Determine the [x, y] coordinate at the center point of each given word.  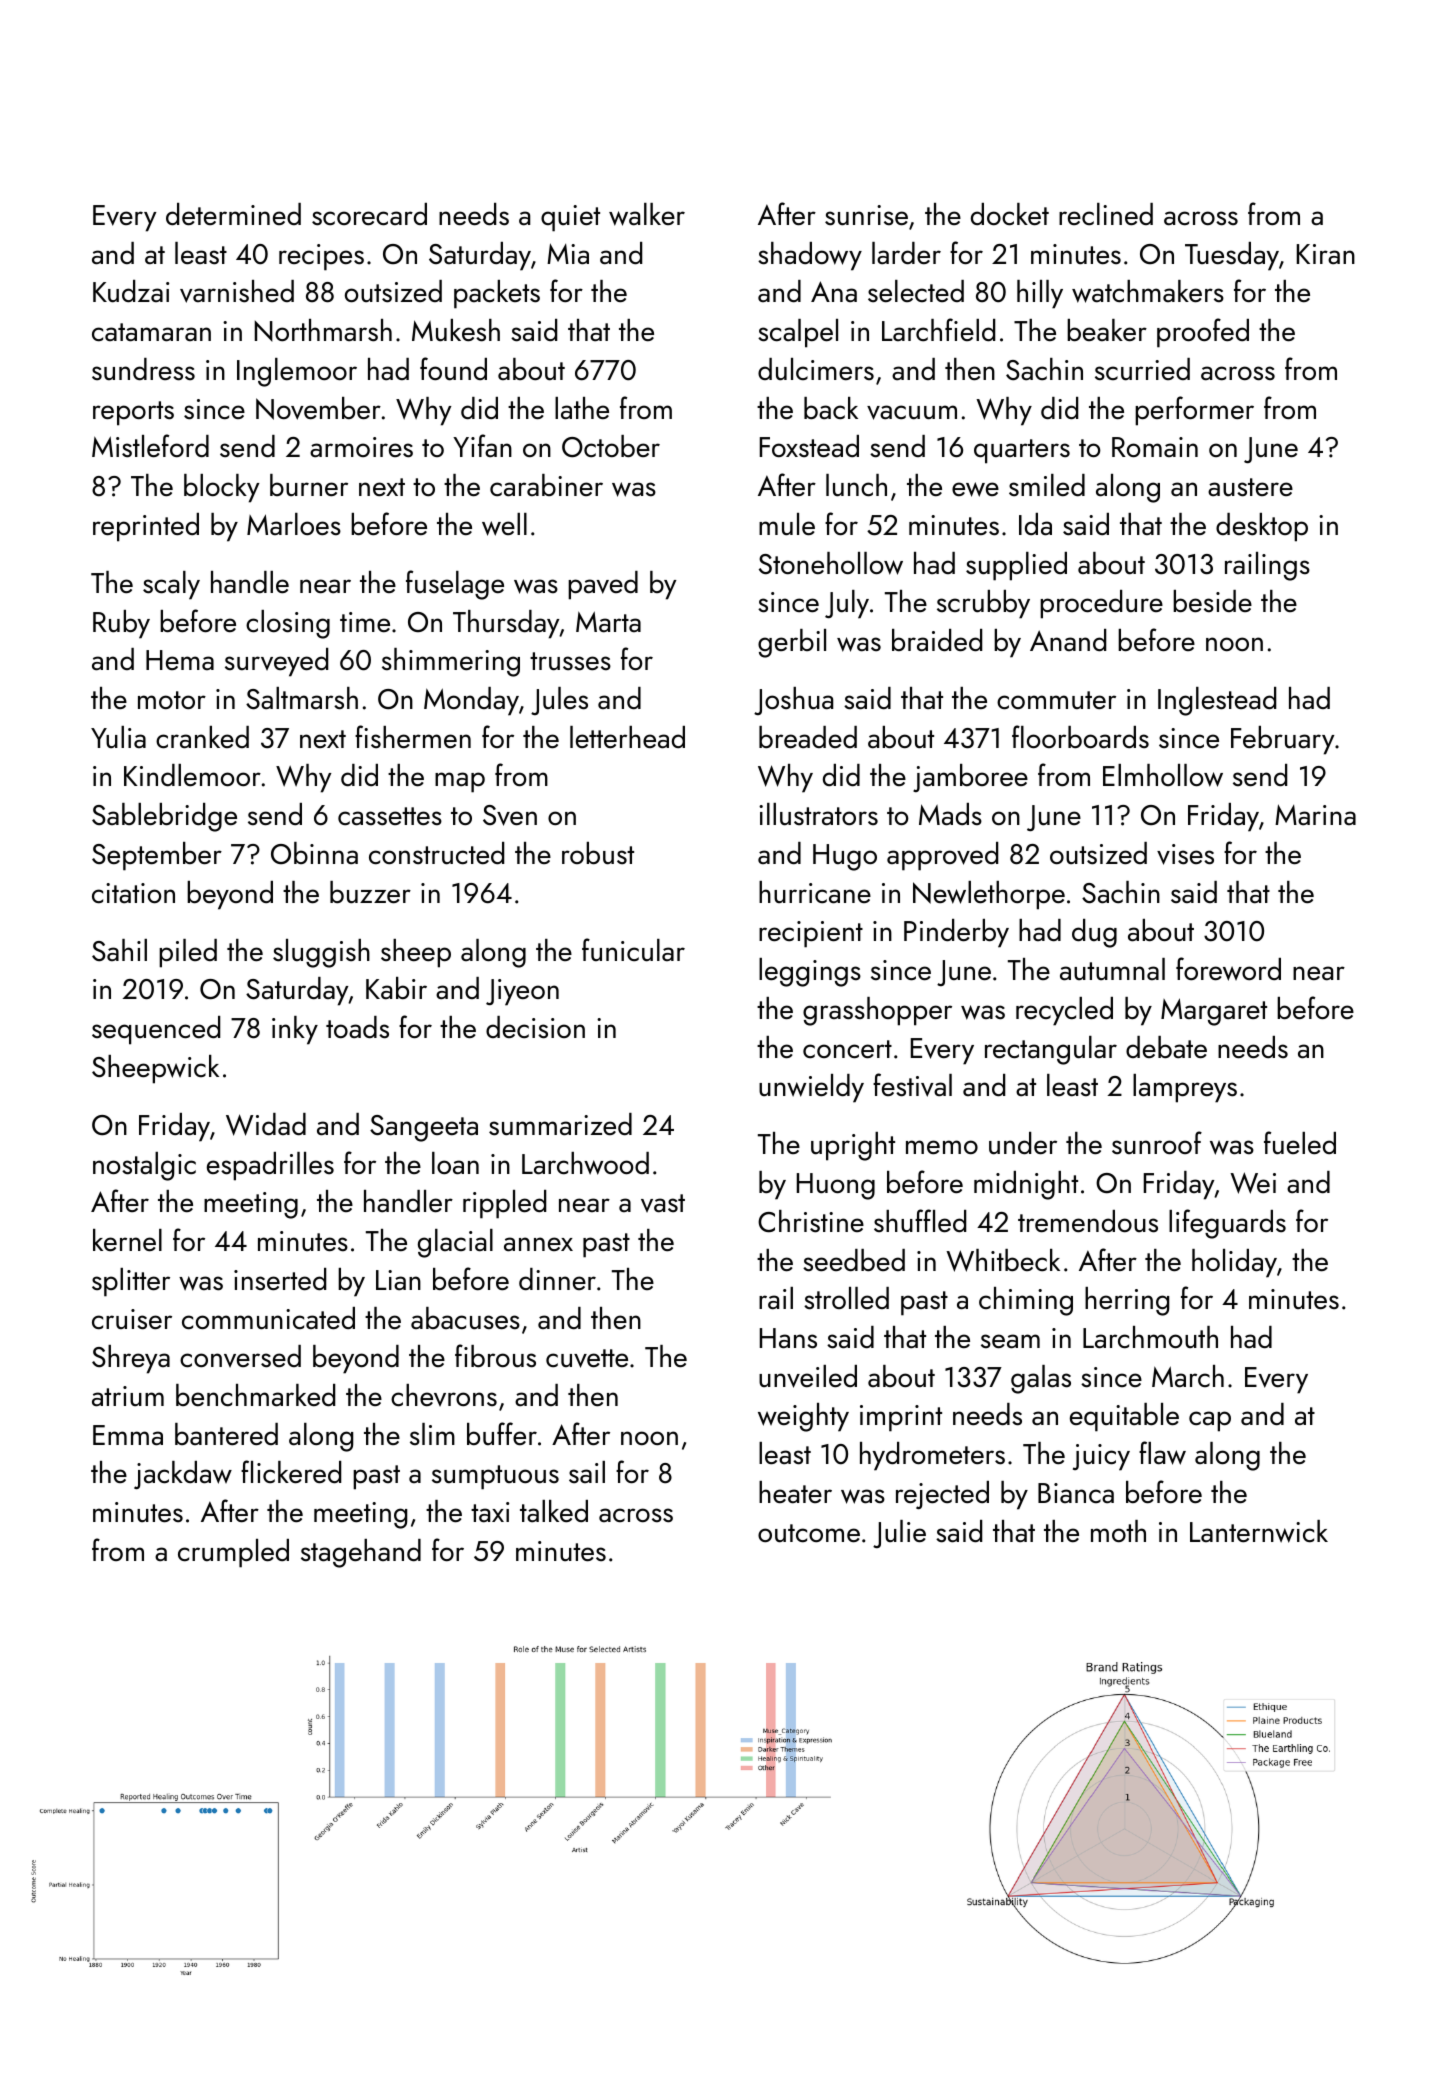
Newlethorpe [989, 895]
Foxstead [809, 446]
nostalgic [144, 1166]
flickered [291, 1472]
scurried [1142, 369]
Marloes [294, 524]
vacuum [912, 412]
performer [1194, 411]
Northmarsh [323, 330]
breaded [808, 737]
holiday [1234, 1263]
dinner [557, 1279]
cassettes [390, 816]
